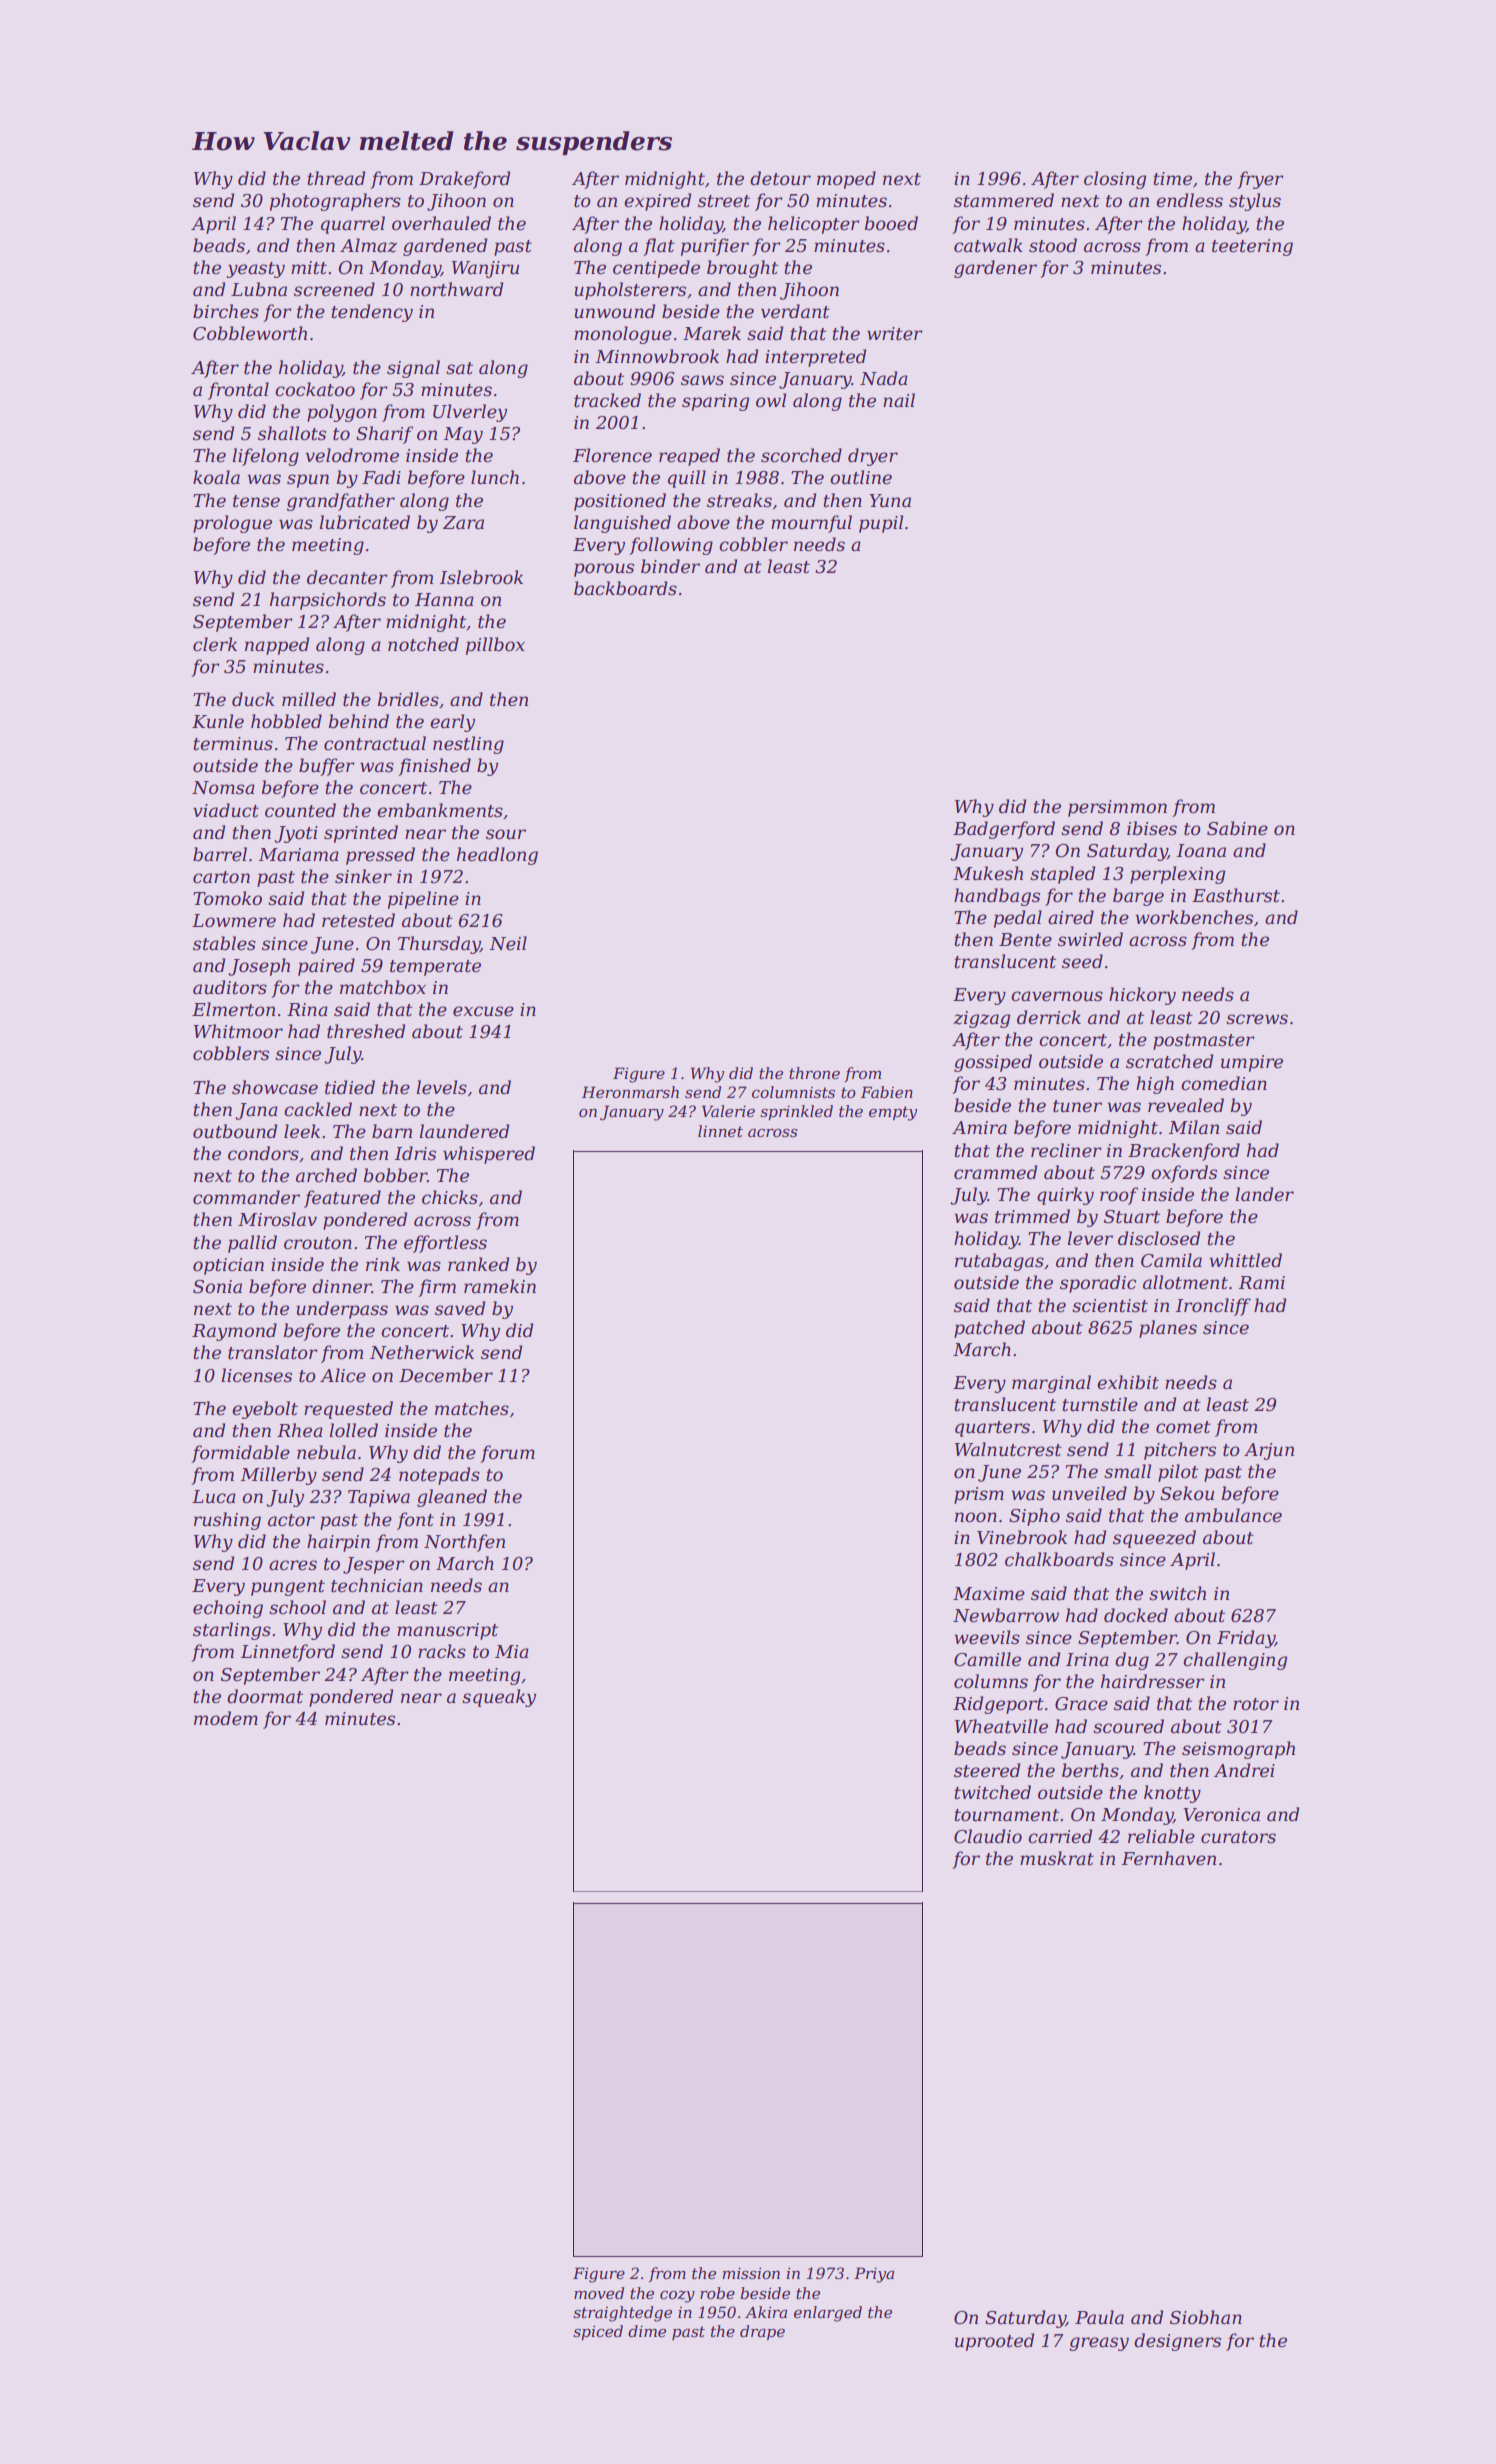 This screenshot has height=2464, width=1496. What do you see at coordinates (226, 1718) in the screenshot?
I see `modem` at bounding box center [226, 1718].
